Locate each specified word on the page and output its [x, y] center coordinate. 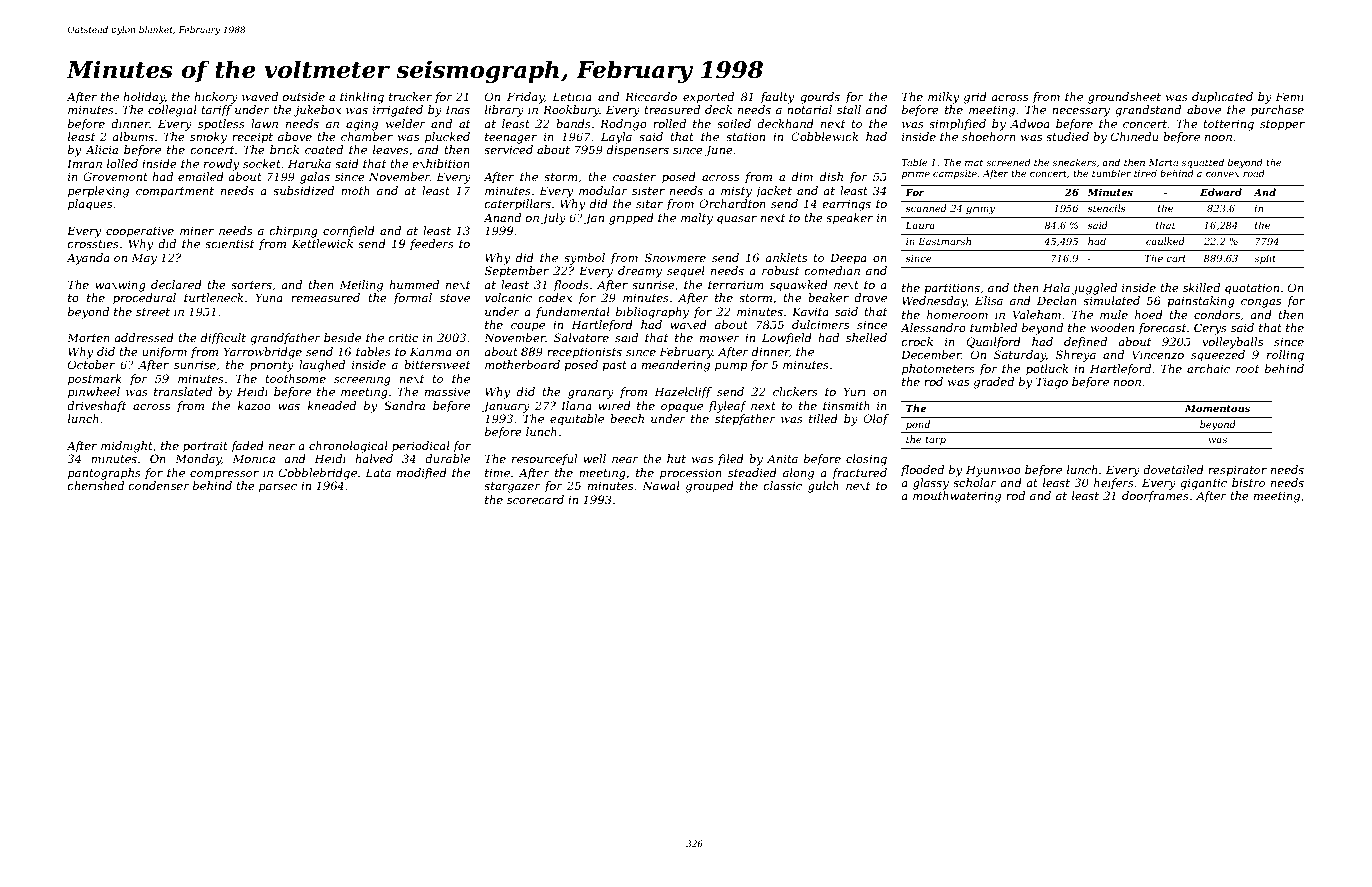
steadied [752, 472]
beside [342, 337]
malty [697, 219]
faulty [777, 98]
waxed [688, 324]
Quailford [993, 343]
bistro [1248, 482]
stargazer [512, 487]
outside [304, 96]
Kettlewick [322, 243]
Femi [1289, 96]
